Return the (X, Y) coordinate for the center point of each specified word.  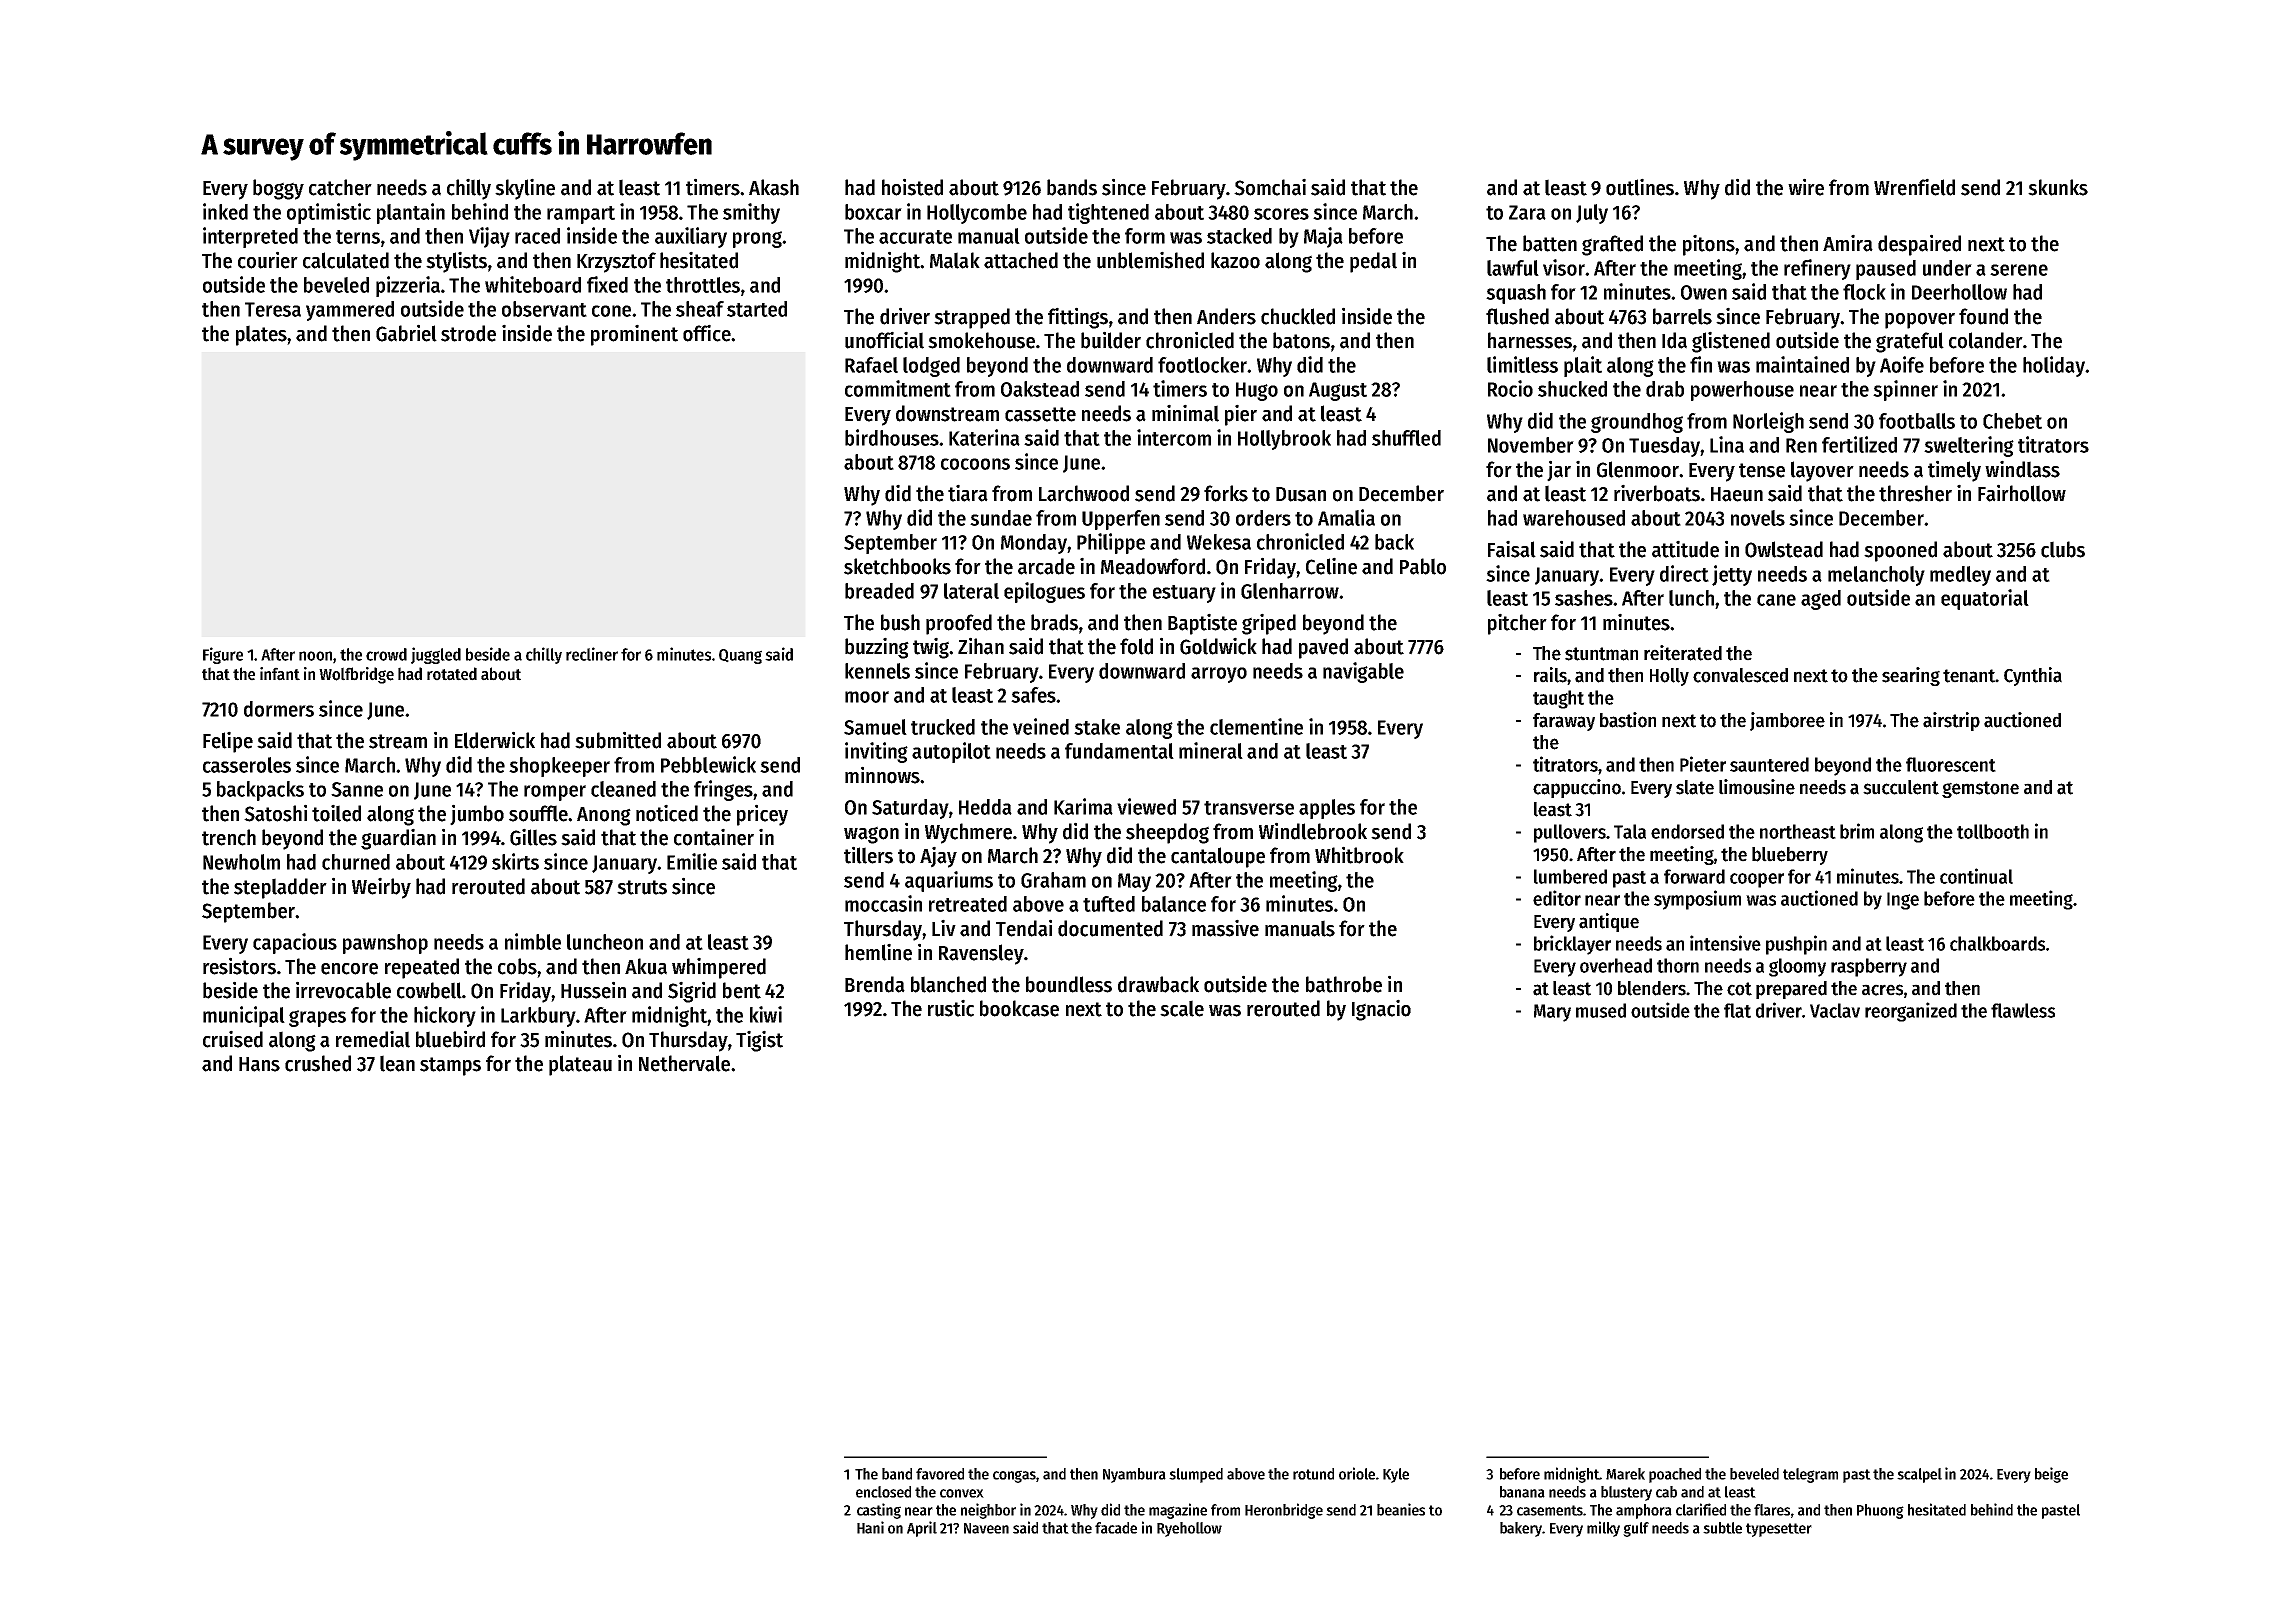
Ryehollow (1189, 1529)
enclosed (883, 1492)
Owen (1704, 292)
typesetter (1779, 1530)
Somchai (1270, 187)
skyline (525, 189)
